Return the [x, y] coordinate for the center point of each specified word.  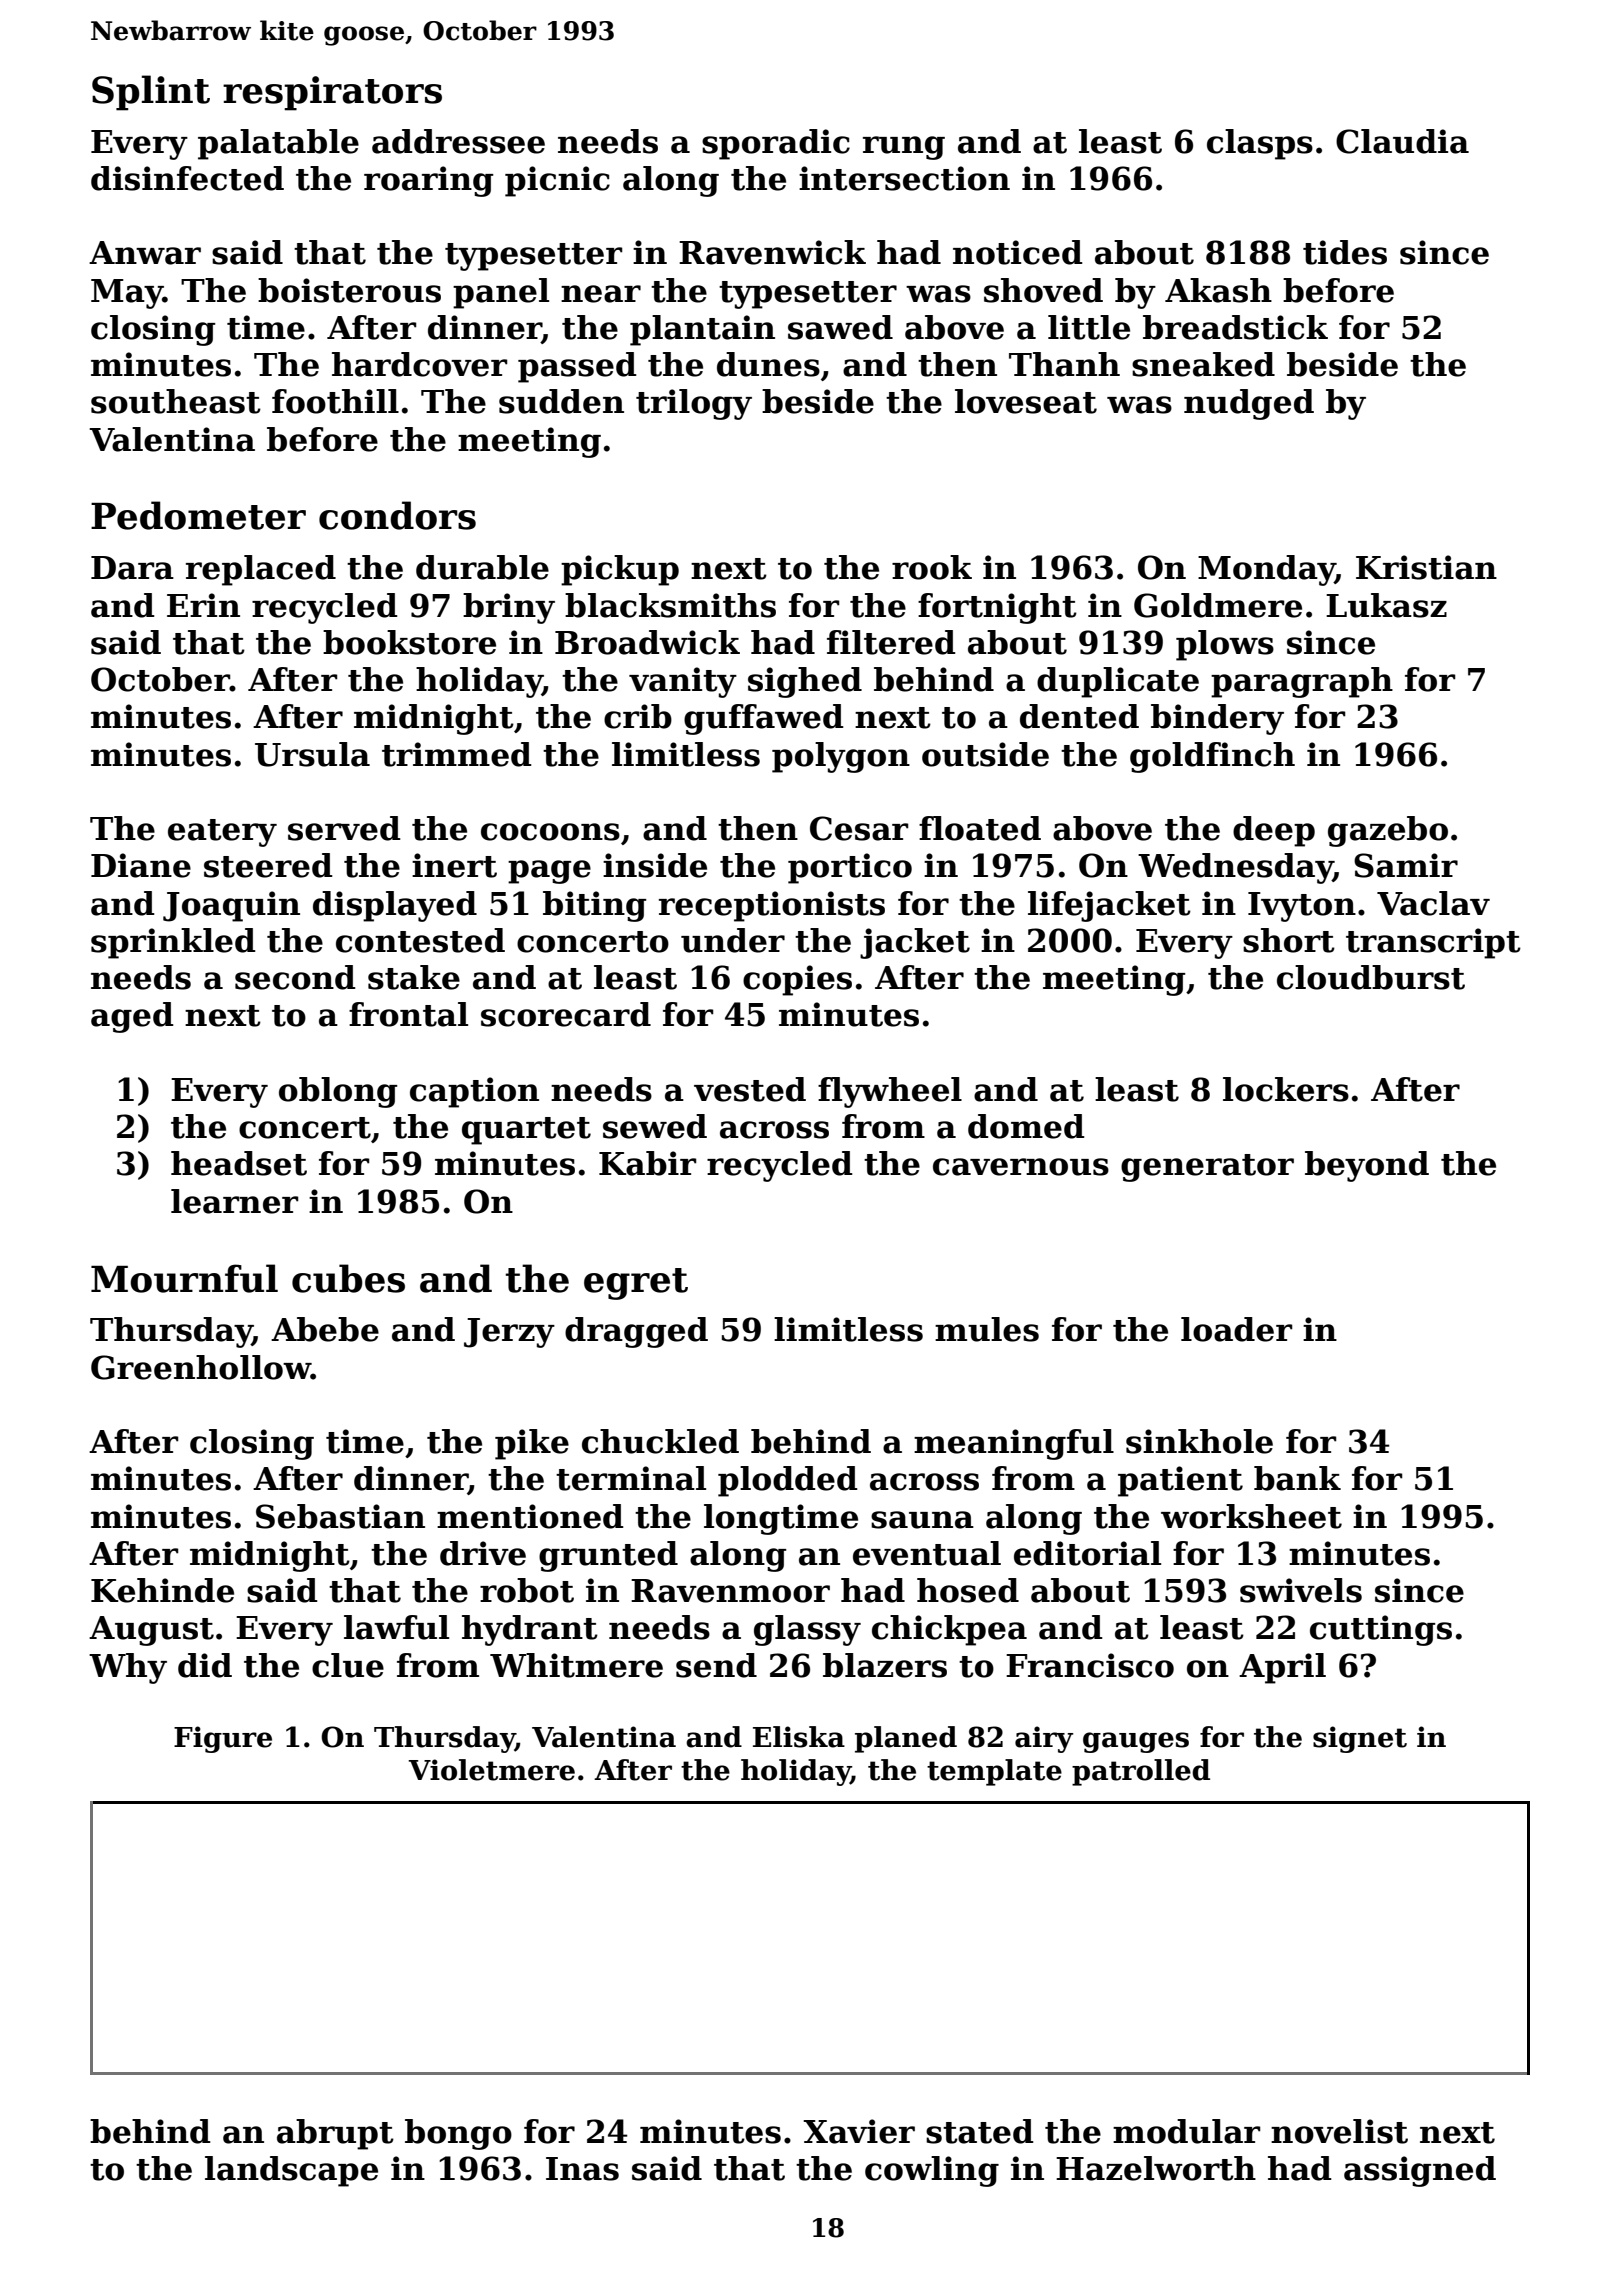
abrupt [335, 2134]
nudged [1249, 404]
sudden [561, 401]
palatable [278, 144]
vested [750, 1089]
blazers [885, 1665]
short [1289, 940]
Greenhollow [201, 1367]
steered [268, 865]
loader [1236, 1329]
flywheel [890, 1092]
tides [1345, 252]
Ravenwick [772, 252]
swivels [1301, 1590]
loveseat [1026, 401]
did [205, 1665]
